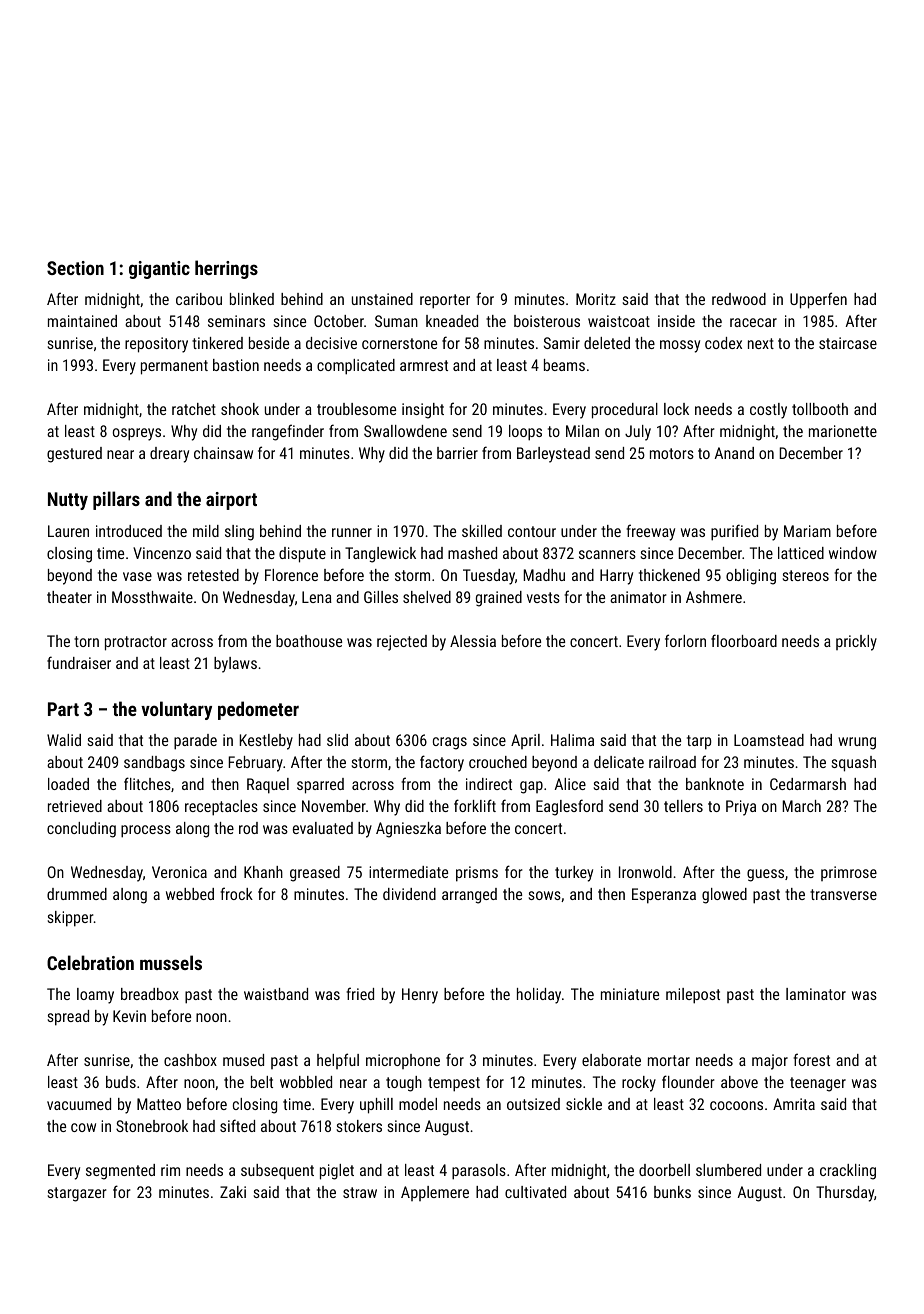 The width and height of the page is (924, 1314). I want to click on tollbooth, so click(820, 409).
